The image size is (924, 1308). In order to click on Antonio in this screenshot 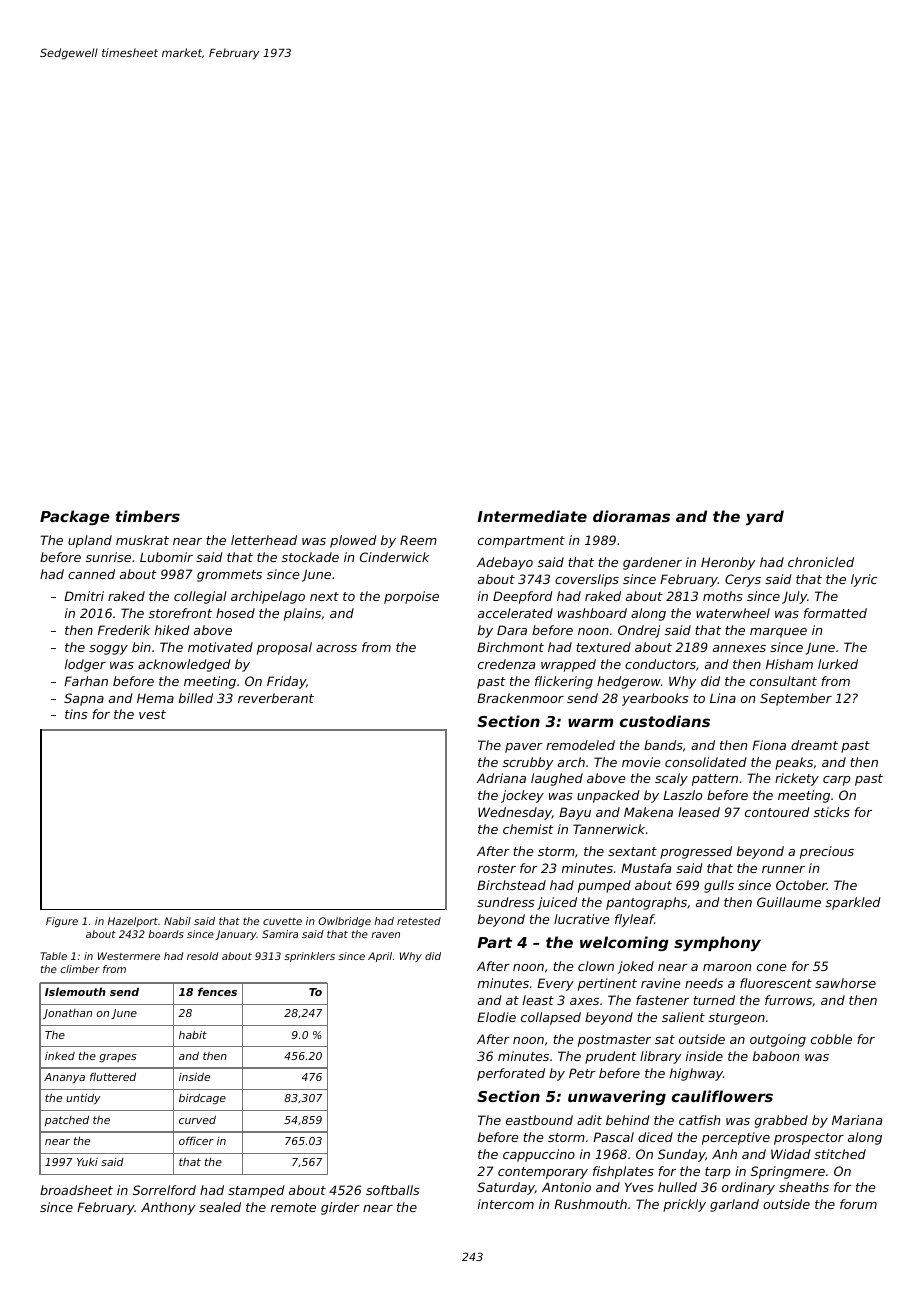, I will do `click(566, 1187)`.
